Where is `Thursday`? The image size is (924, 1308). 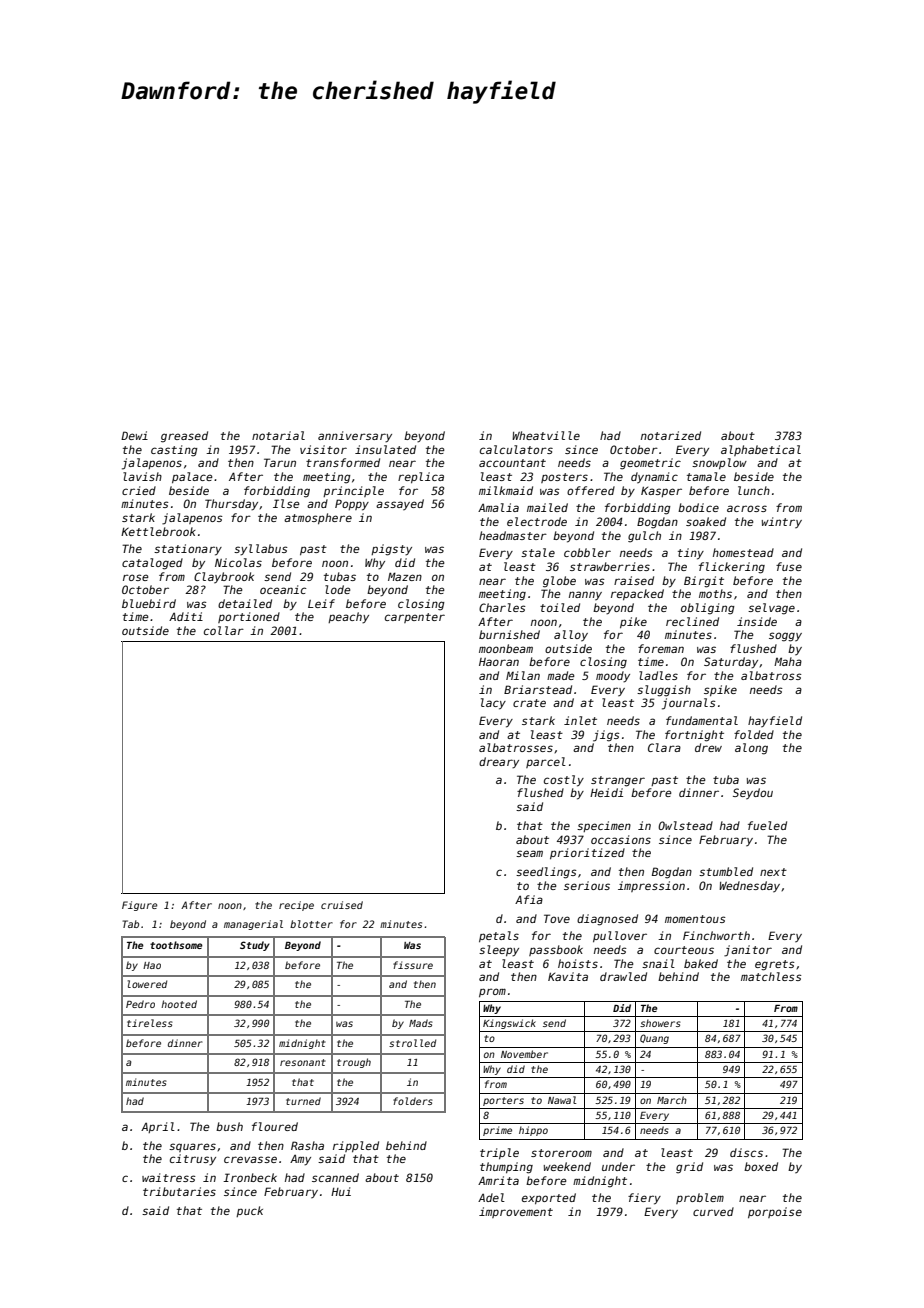 Thursday is located at coordinates (231, 505).
